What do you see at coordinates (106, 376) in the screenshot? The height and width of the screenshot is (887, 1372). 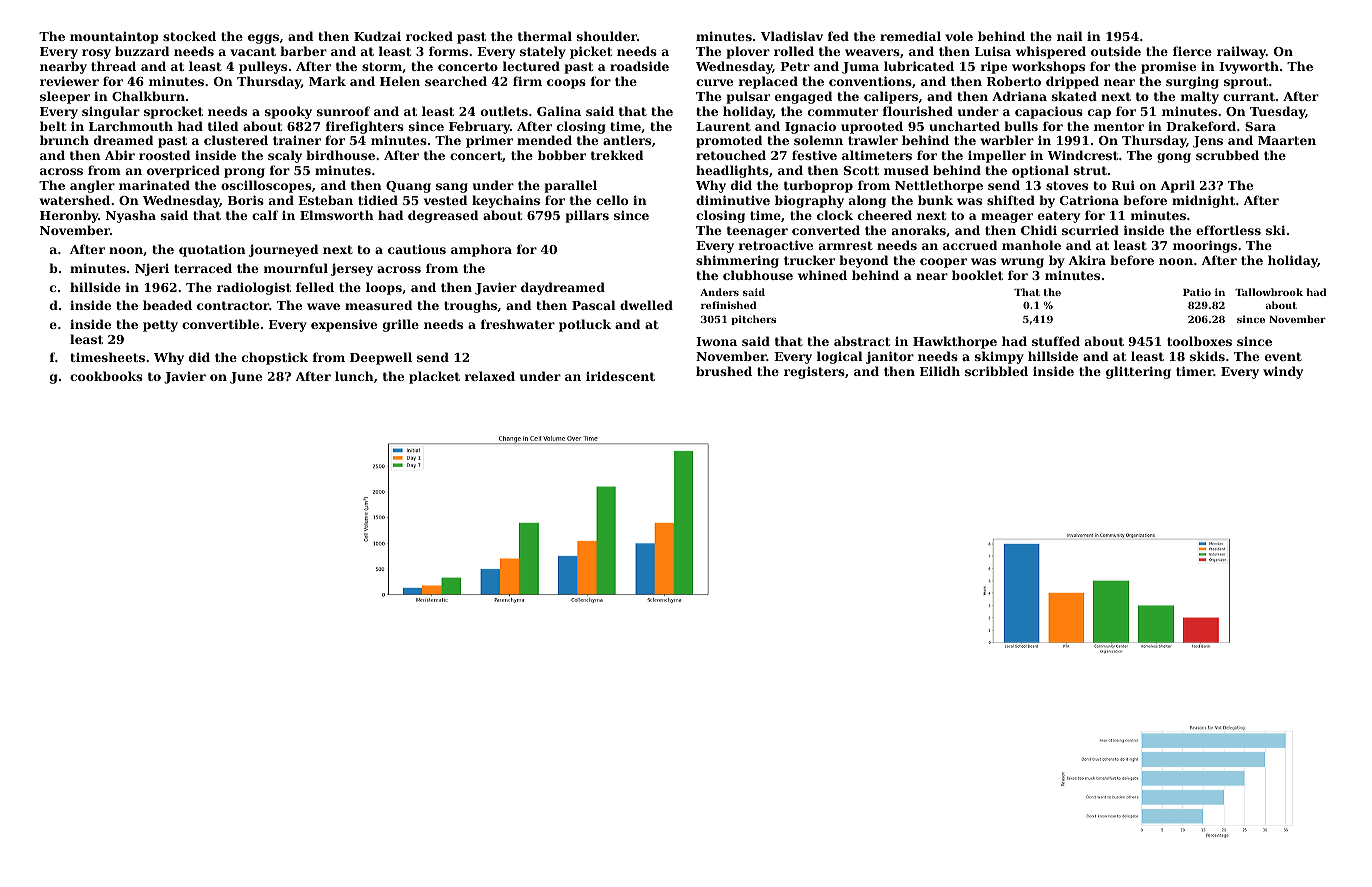 I see `cookbooks` at bounding box center [106, 376].
